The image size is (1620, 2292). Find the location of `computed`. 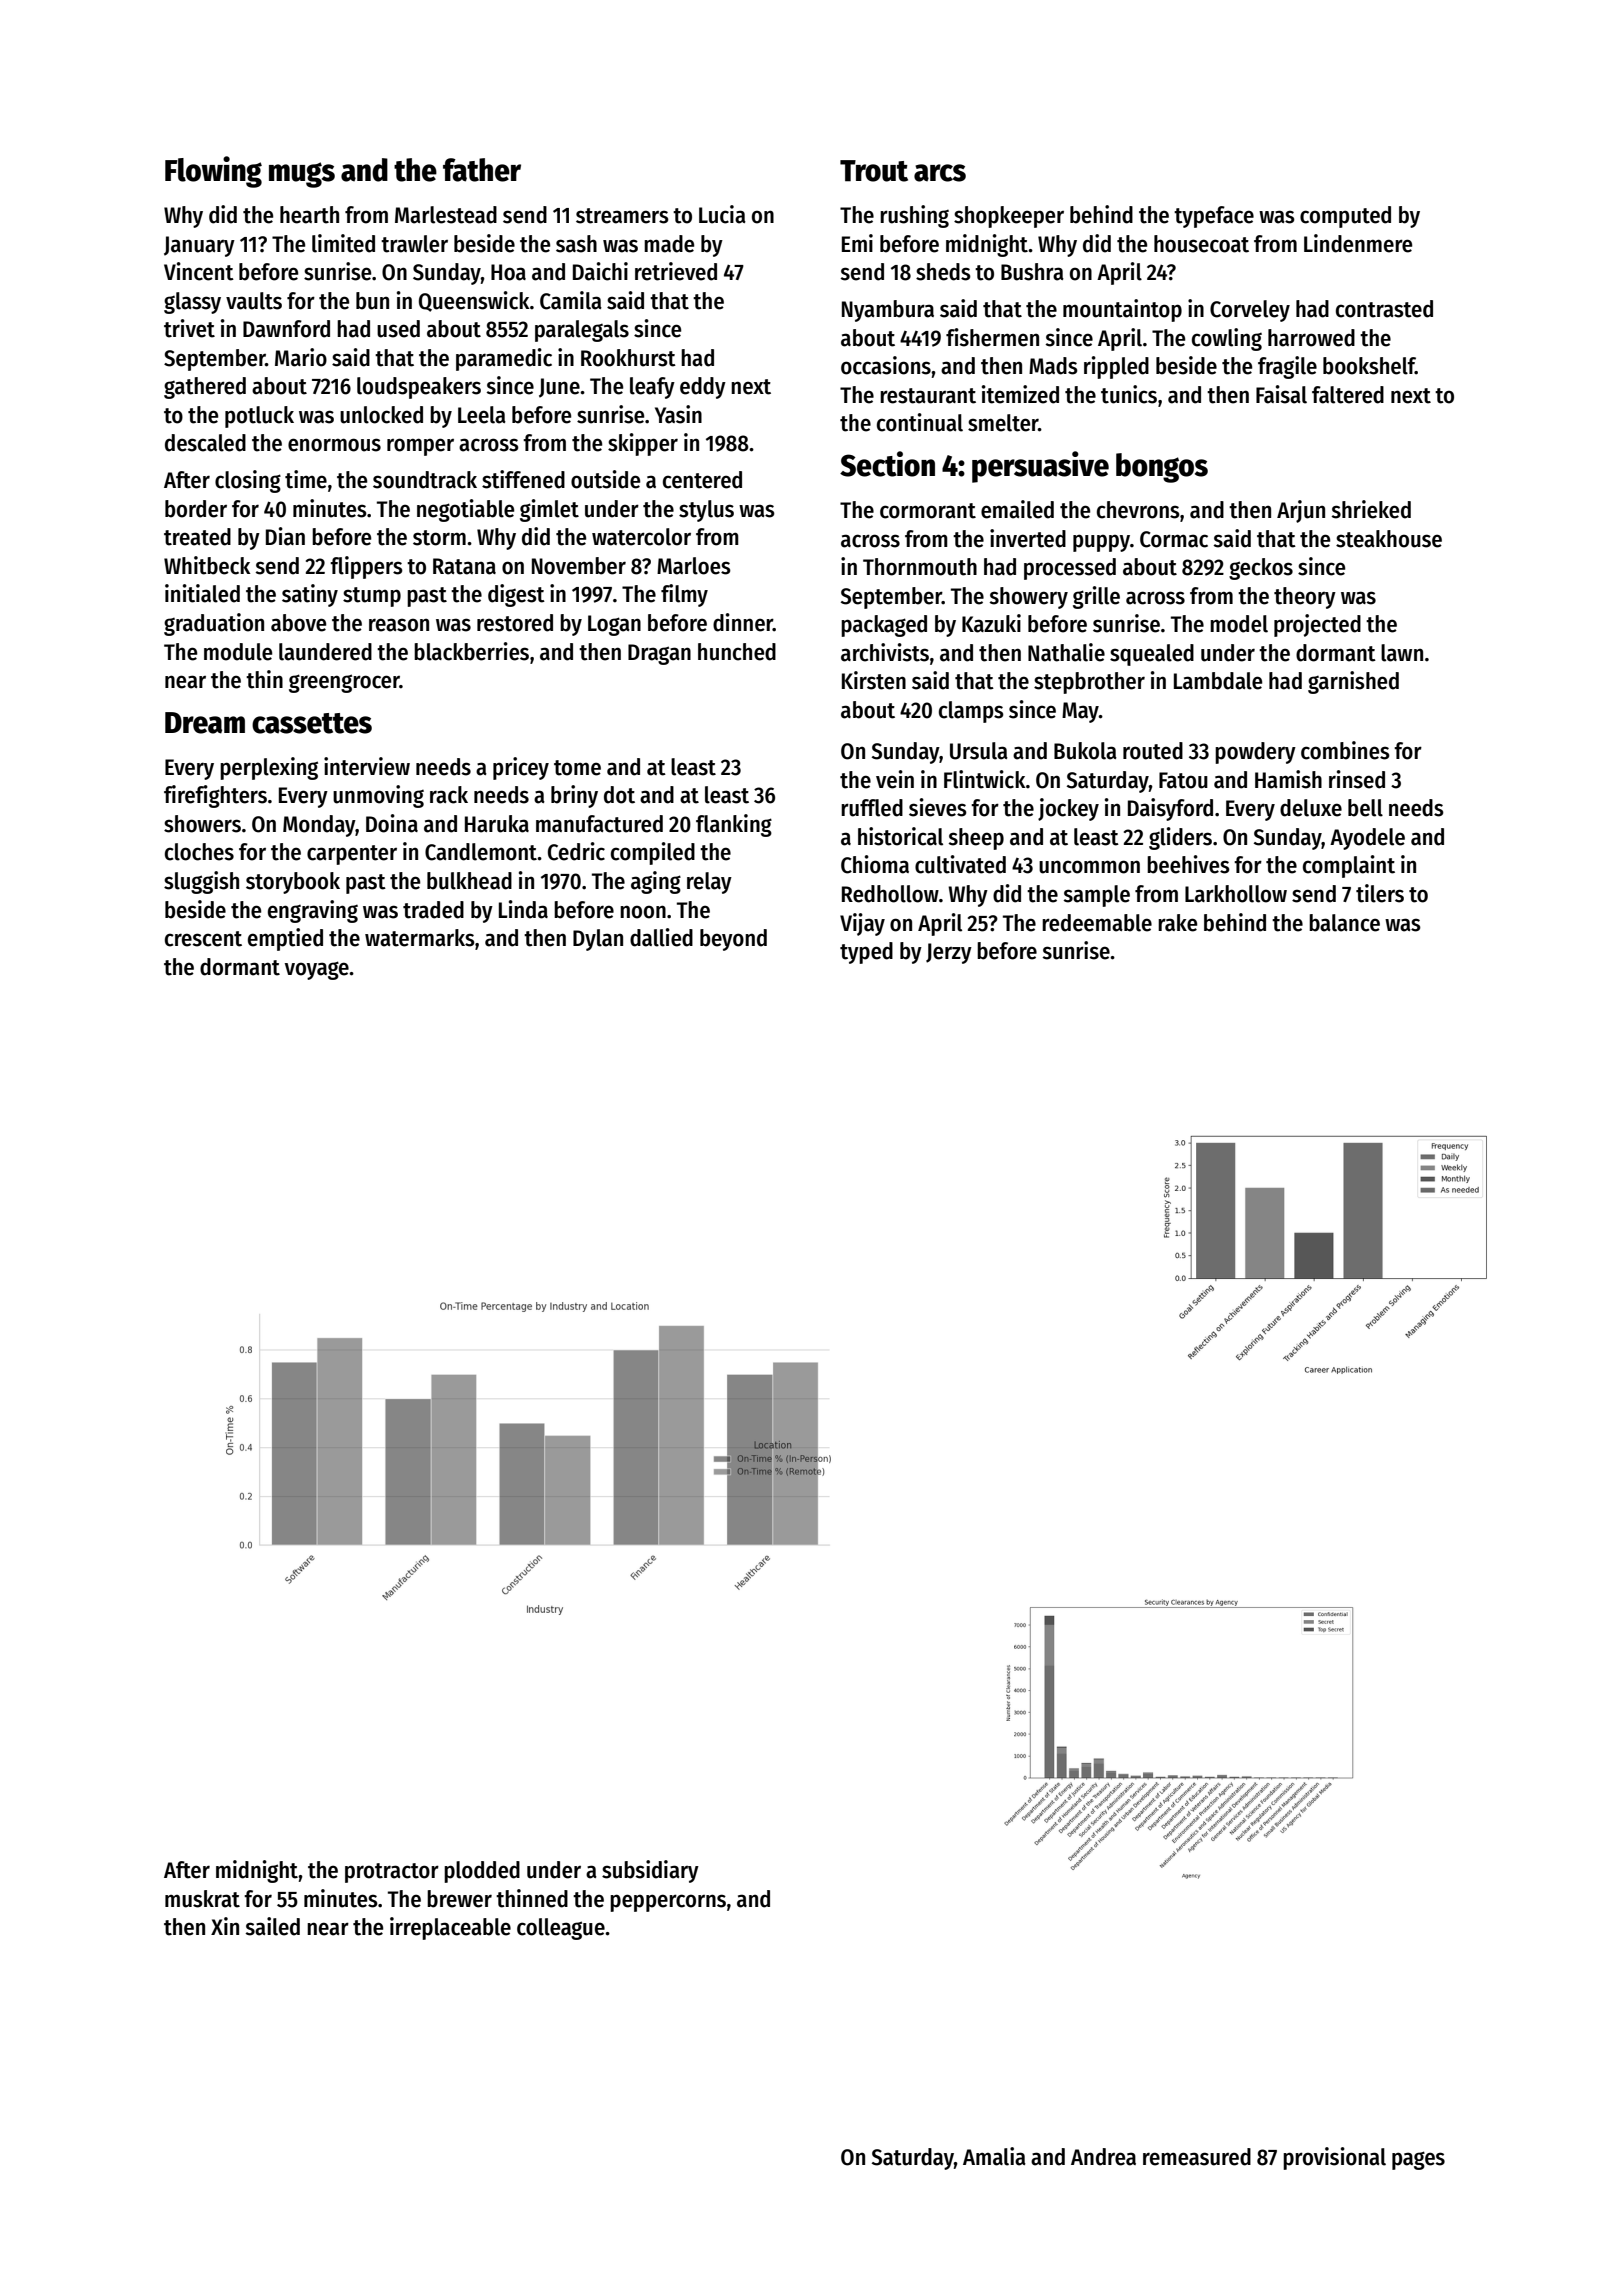

computed is located at coordinates (1345, 217).
